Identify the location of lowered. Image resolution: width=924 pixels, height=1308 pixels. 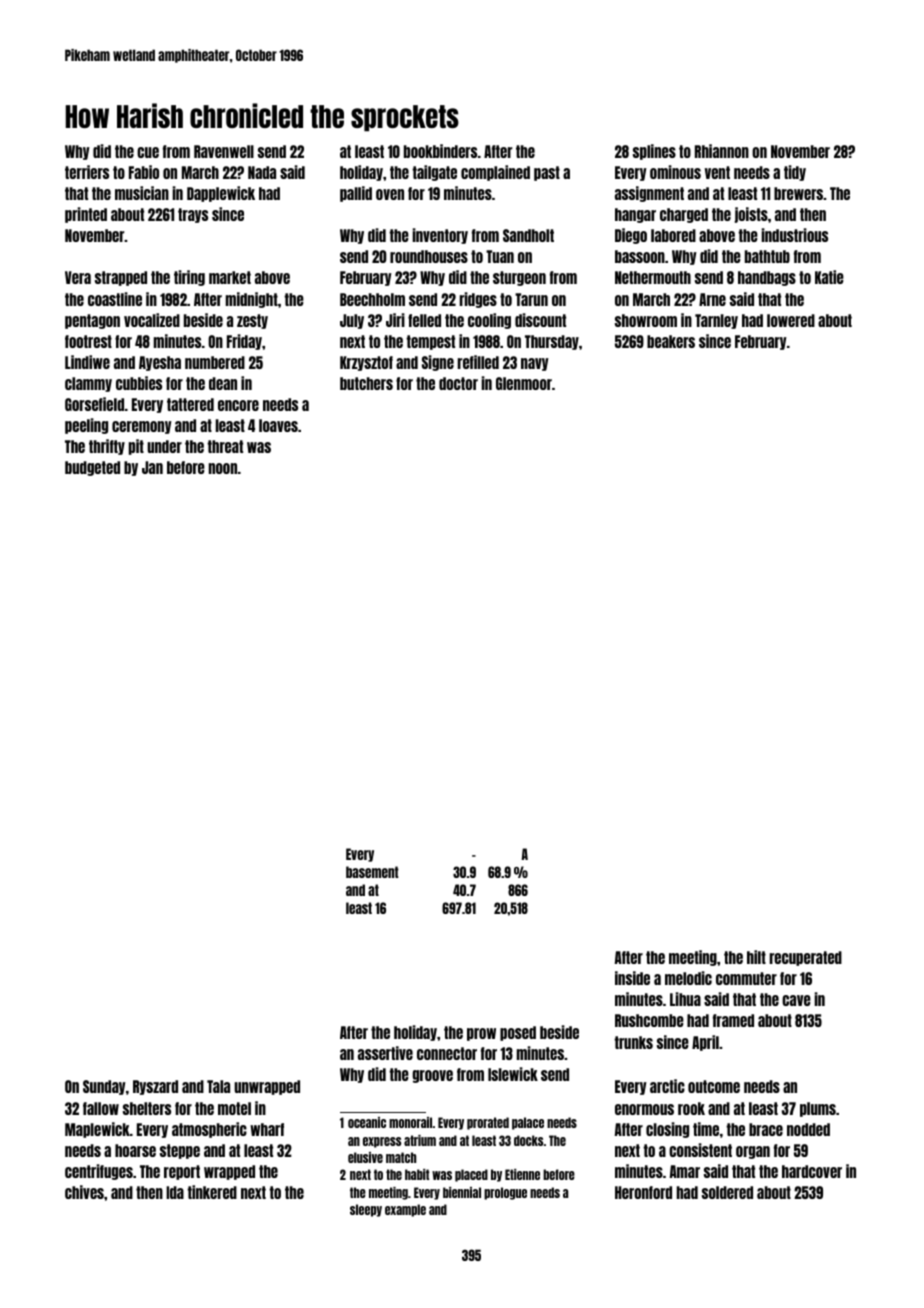
(791, 320).
